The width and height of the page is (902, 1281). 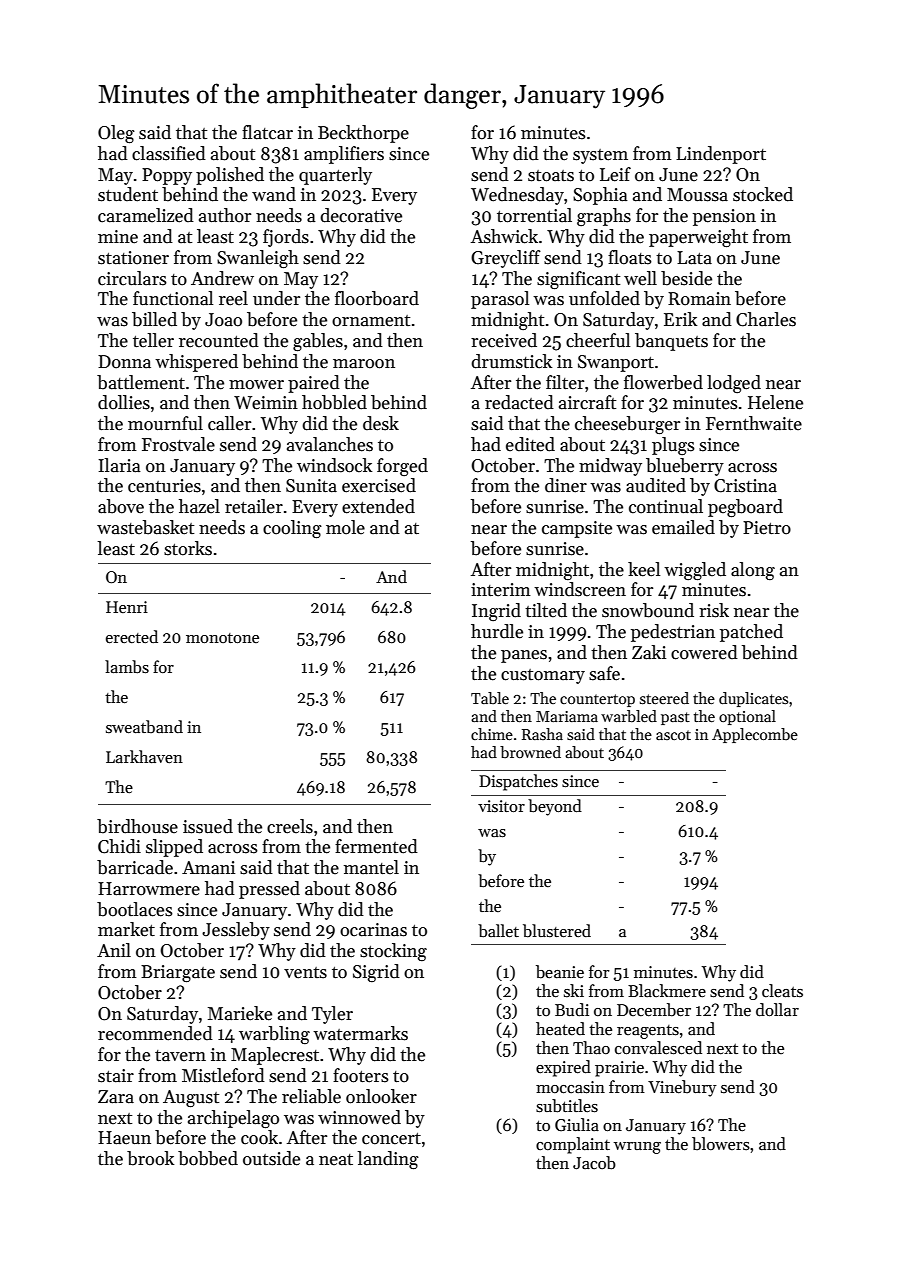 What do you see at coordinates (763, 194) in the page?
I see `stocked` at bounding box center [763, 194].
